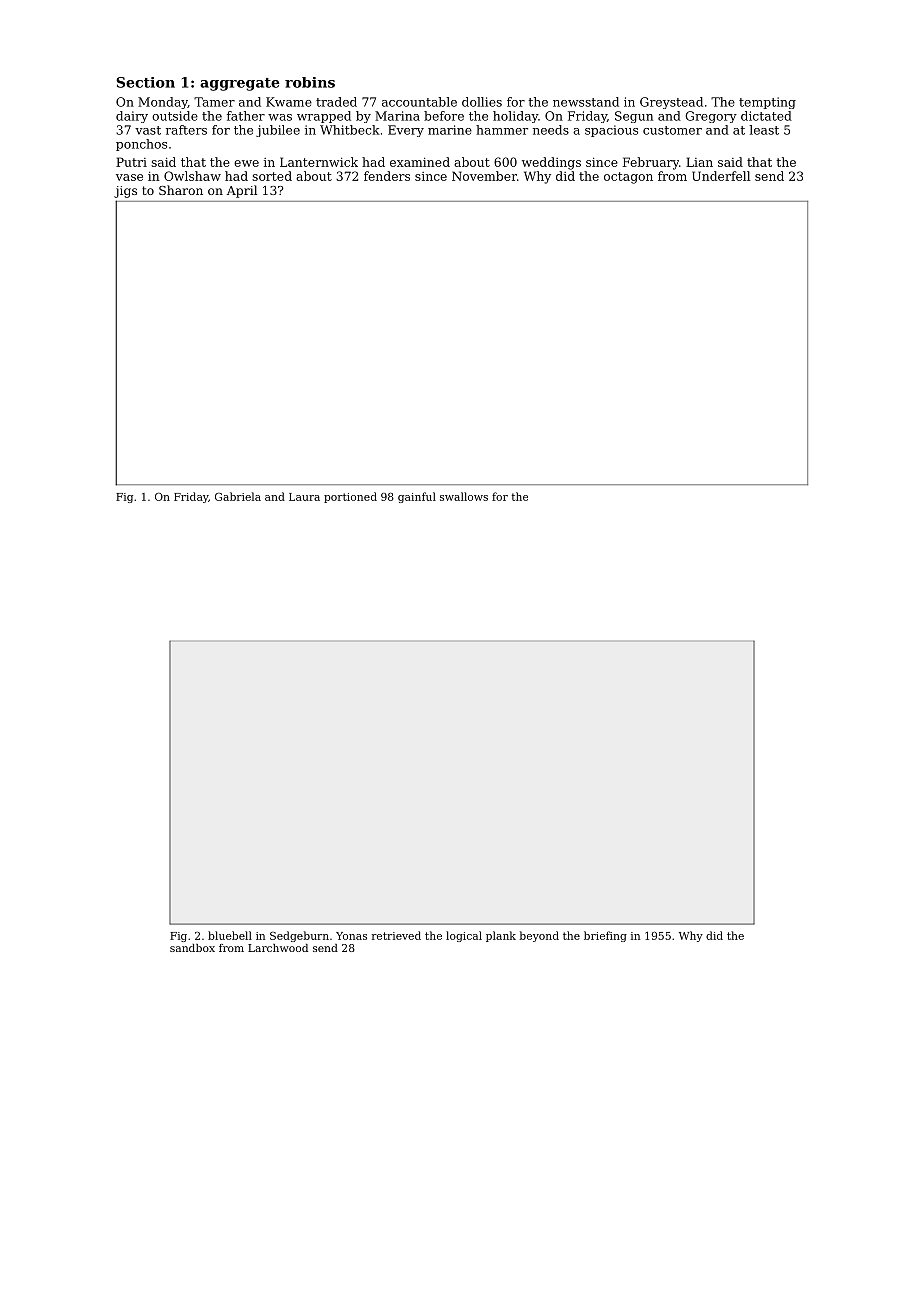 Image resolution: width=924 pixels, height=1308 pixels. Describe the element at coordinates (605, 936) in the image. I see `briefing` at that location.
